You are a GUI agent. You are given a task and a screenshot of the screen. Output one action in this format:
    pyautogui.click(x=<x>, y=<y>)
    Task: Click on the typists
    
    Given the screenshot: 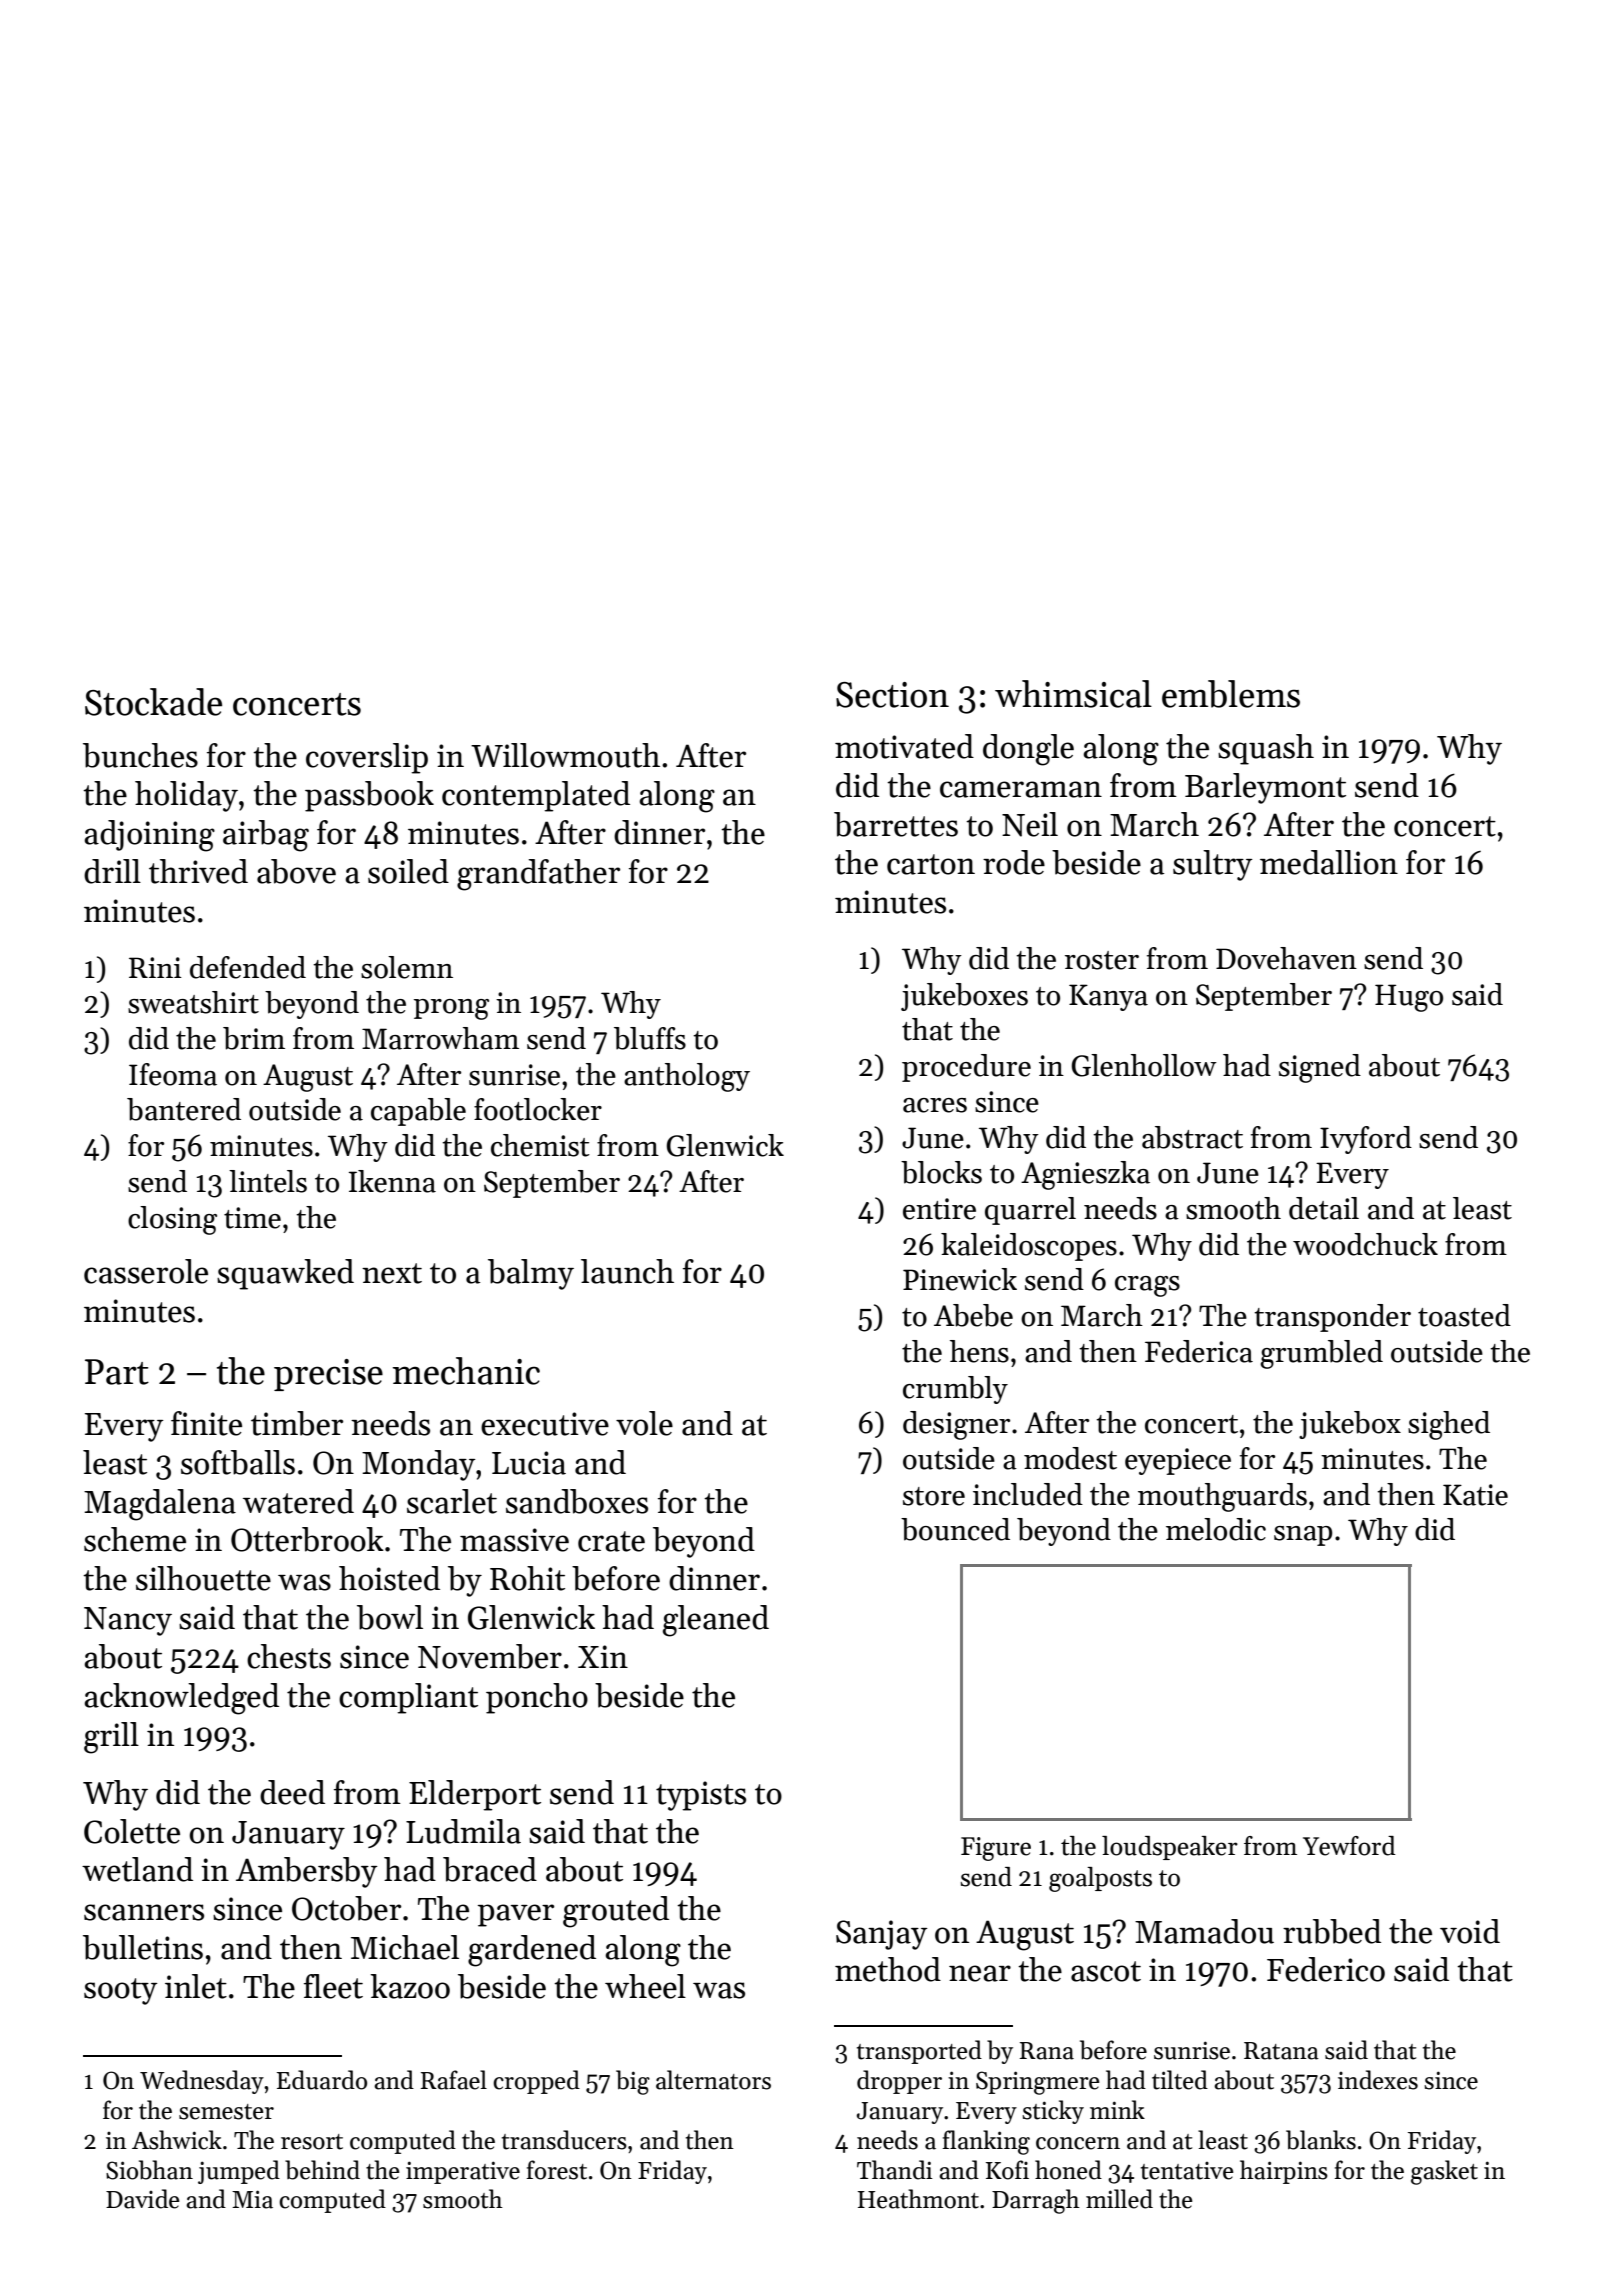 What is the action you would take?
    pyautogui.click(x=701, y=1796)
